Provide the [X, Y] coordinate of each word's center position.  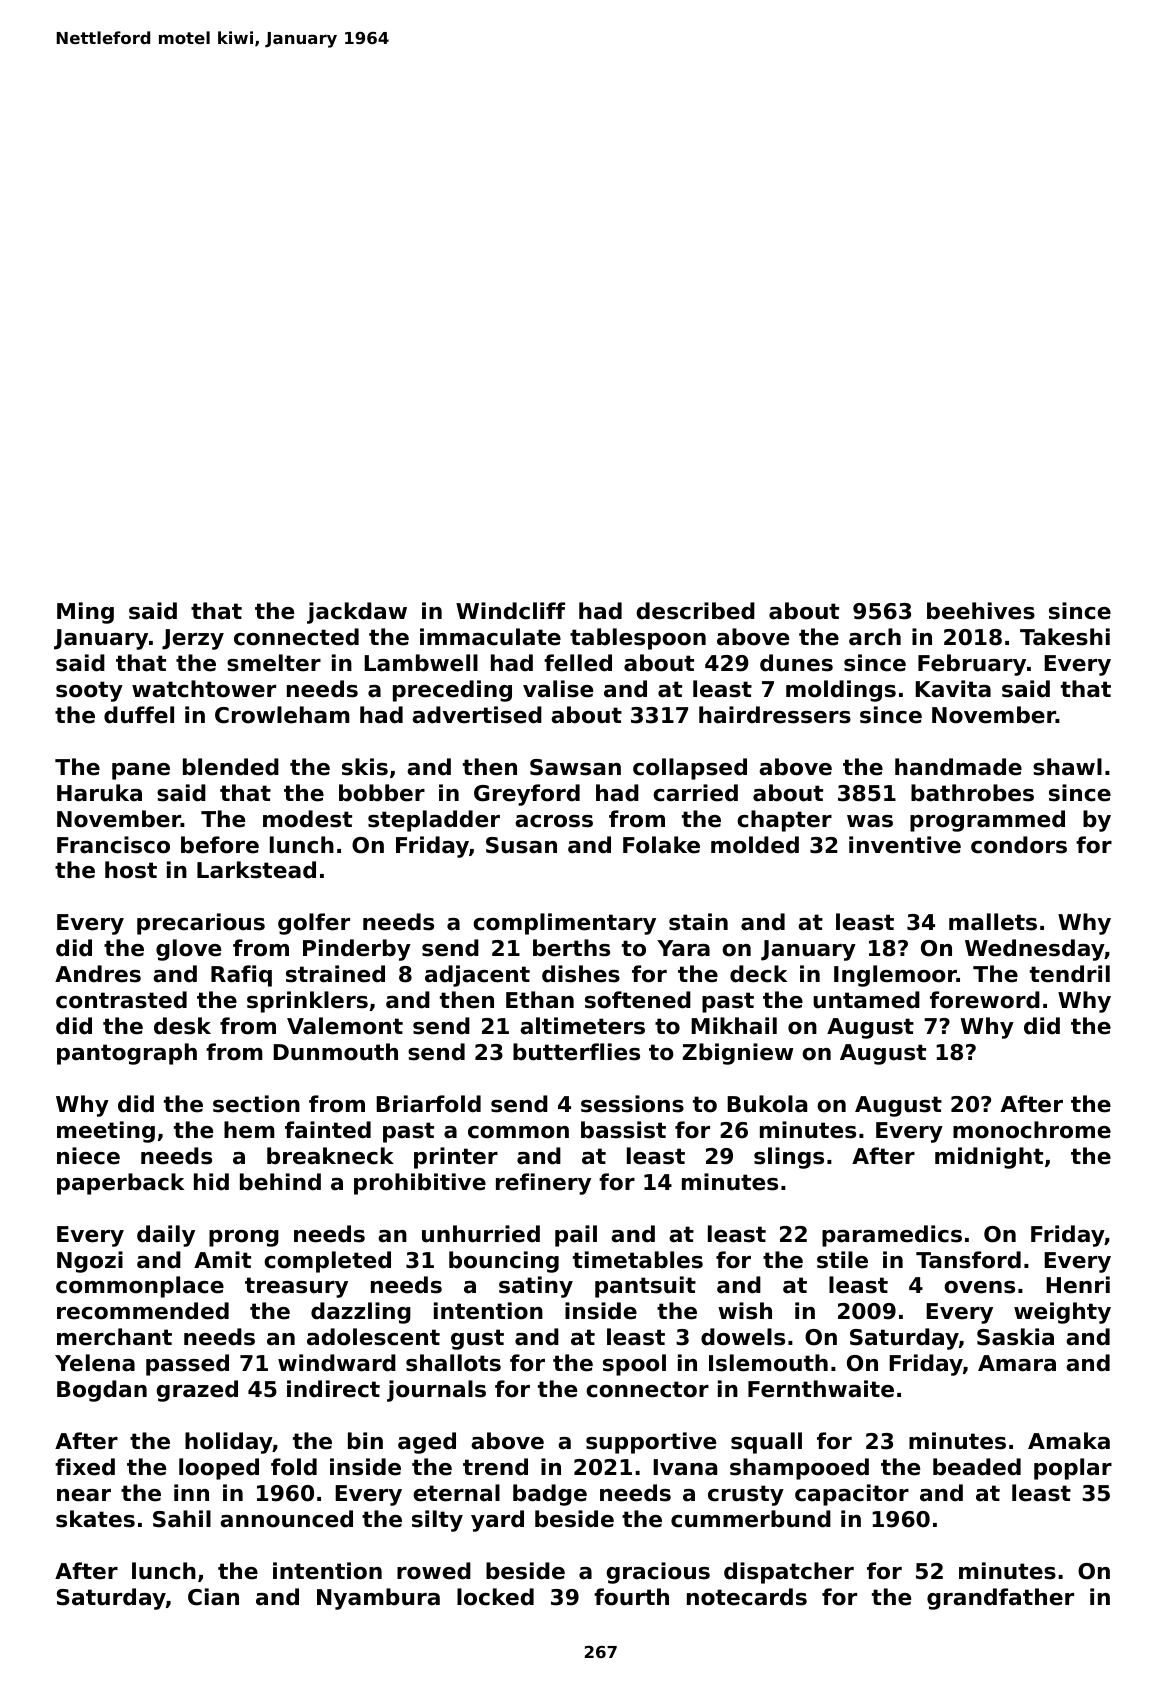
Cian [213, 1597]
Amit [222, 1259]
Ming [85, 613]
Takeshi [1065, 637]
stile [842, 1260]
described [695, 611]
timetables [638, 1260]
